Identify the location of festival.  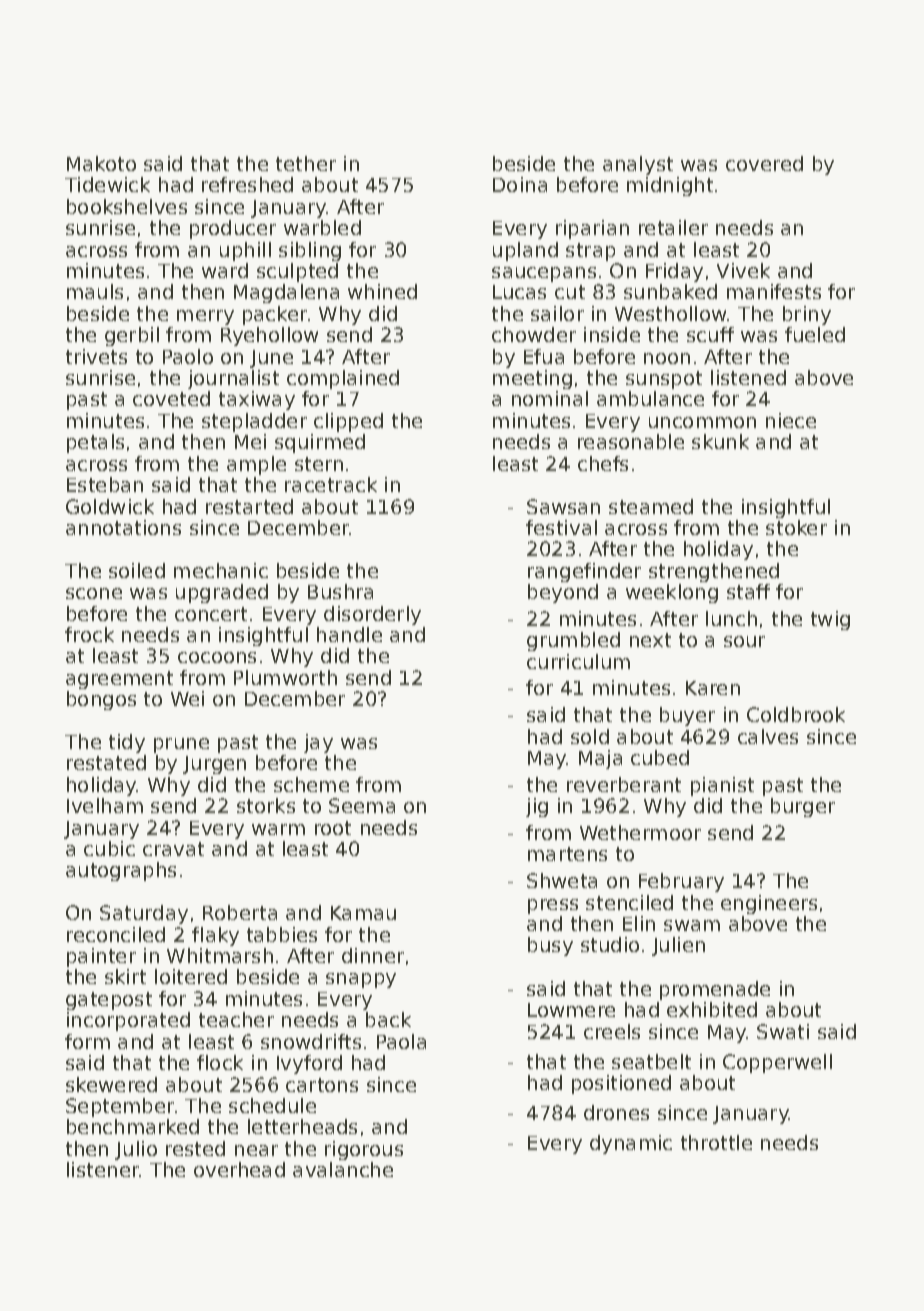
(561, 527).
